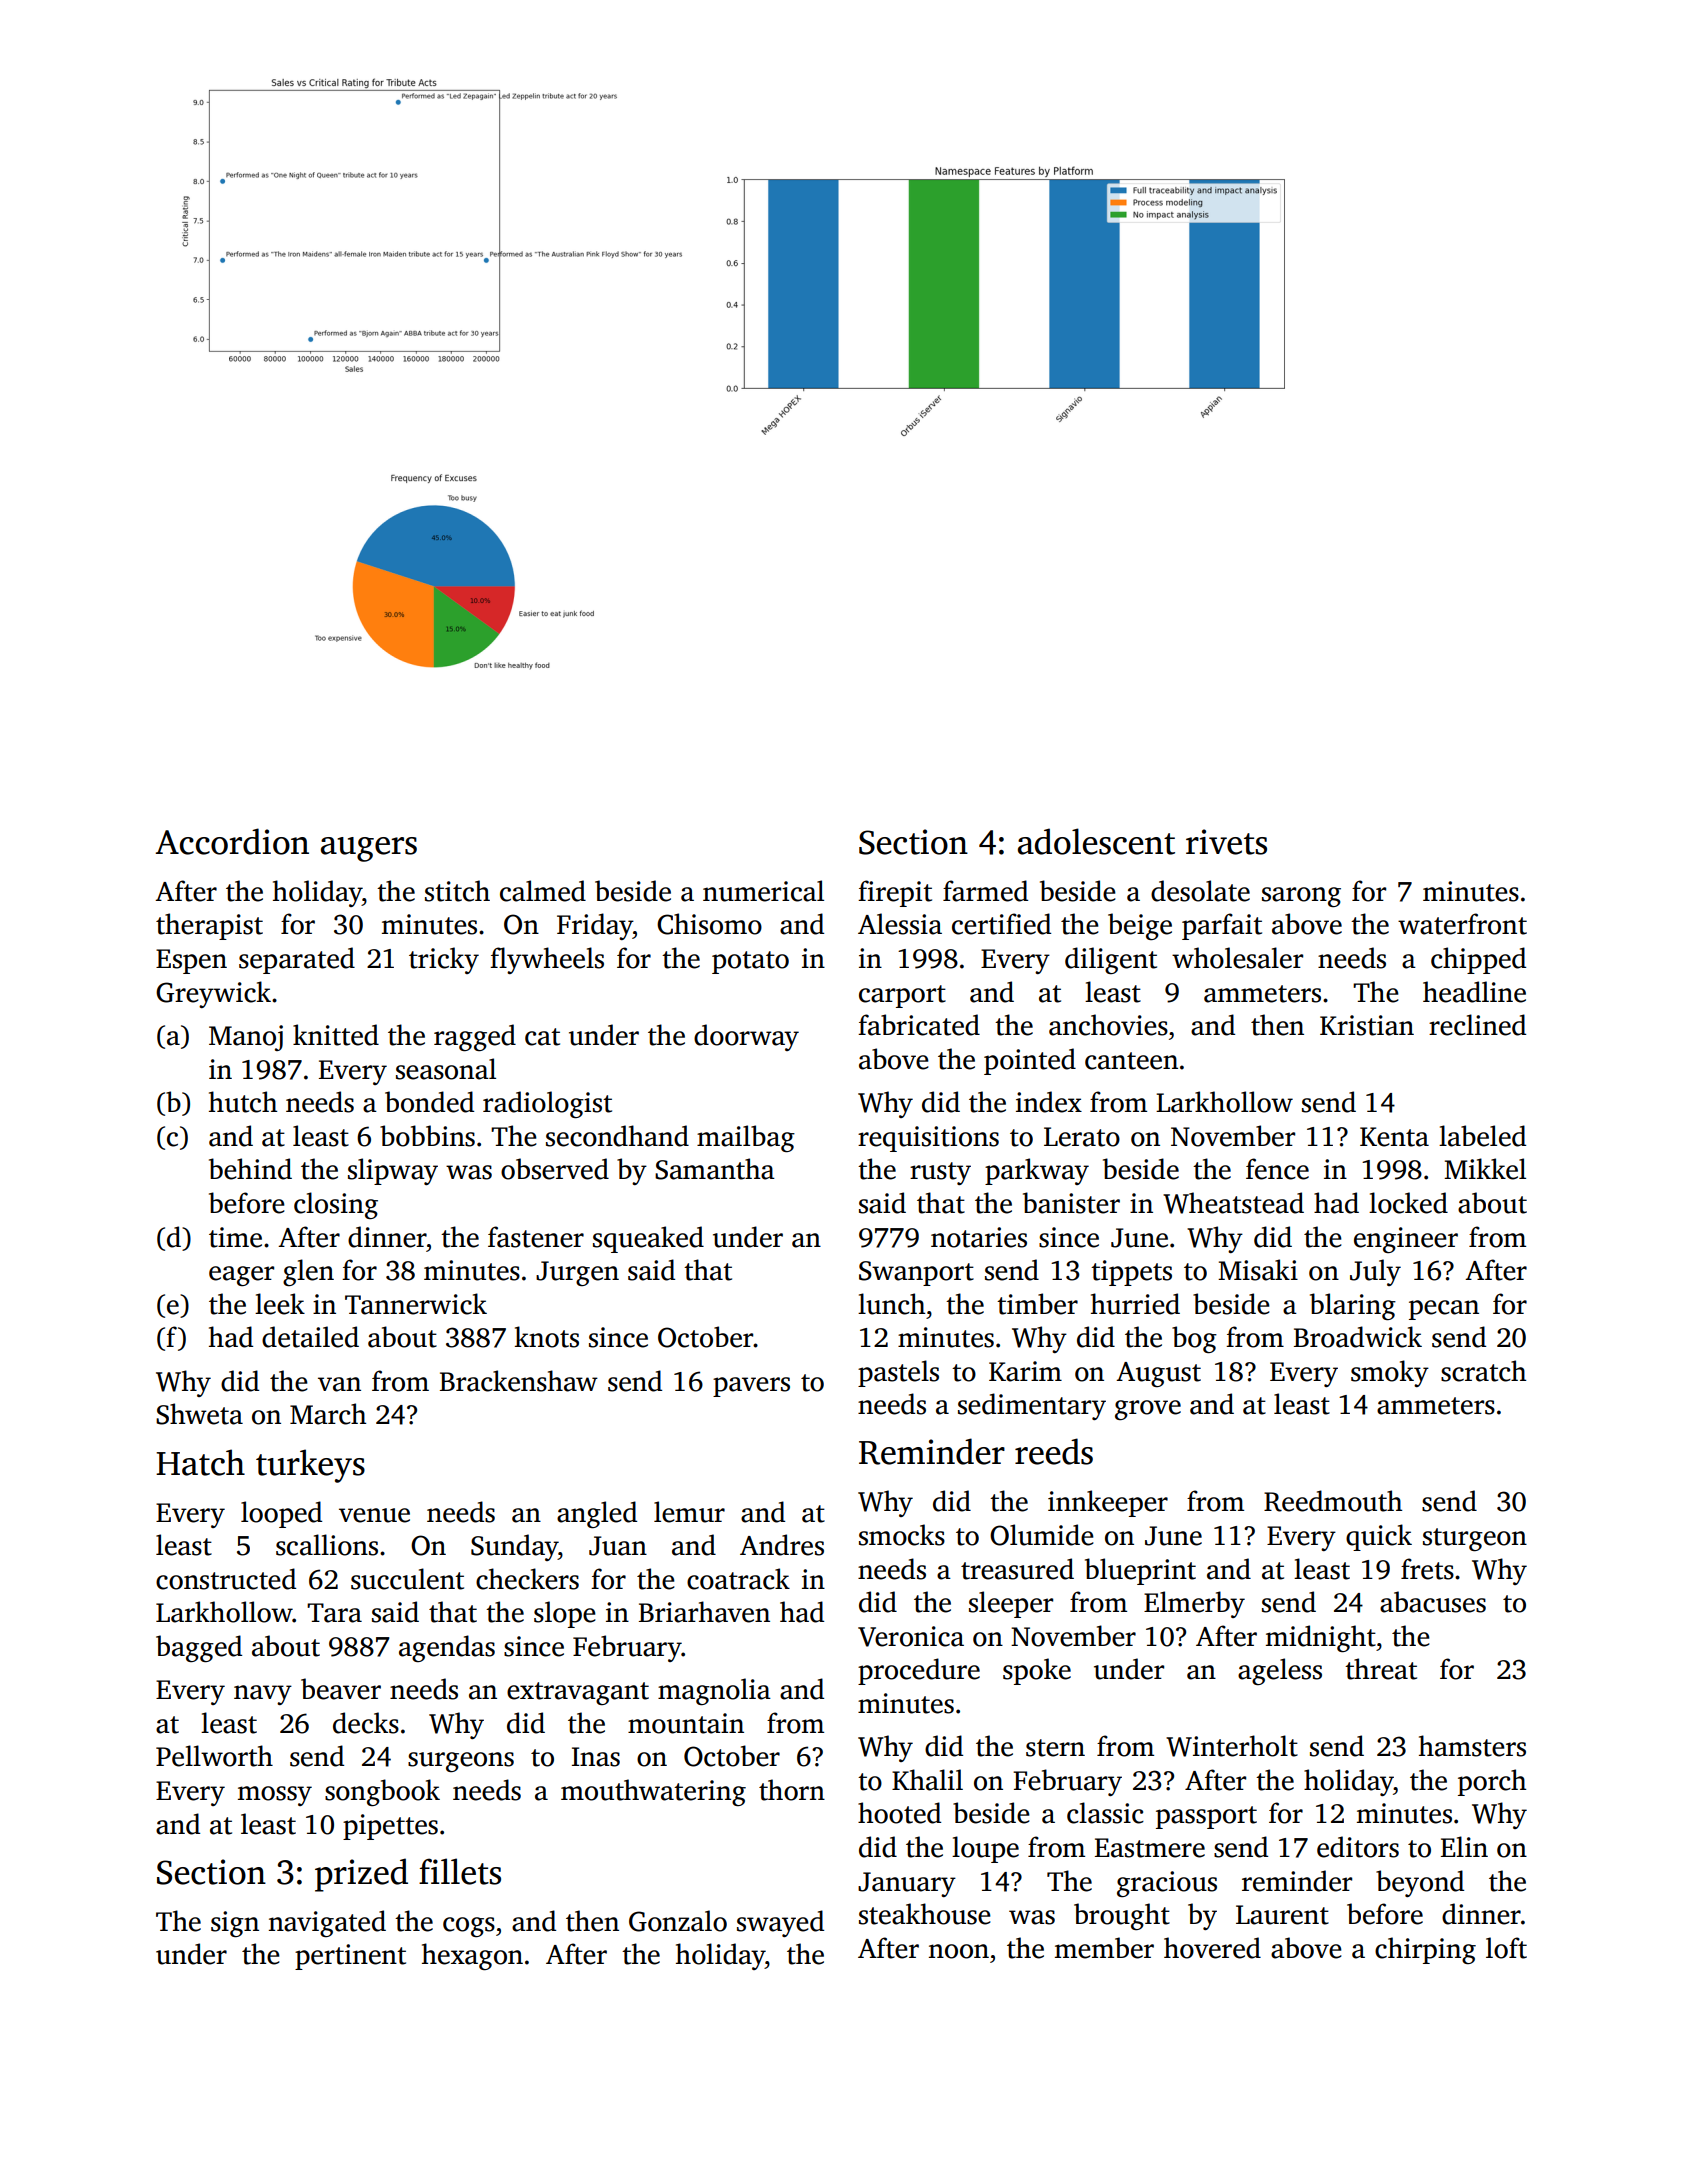 This screenshot has height=2178, width=1683. What do you see at coordinates (200, 1462) in the screenshot?
I see `Hatch` at bounding box center [200, 1462].
